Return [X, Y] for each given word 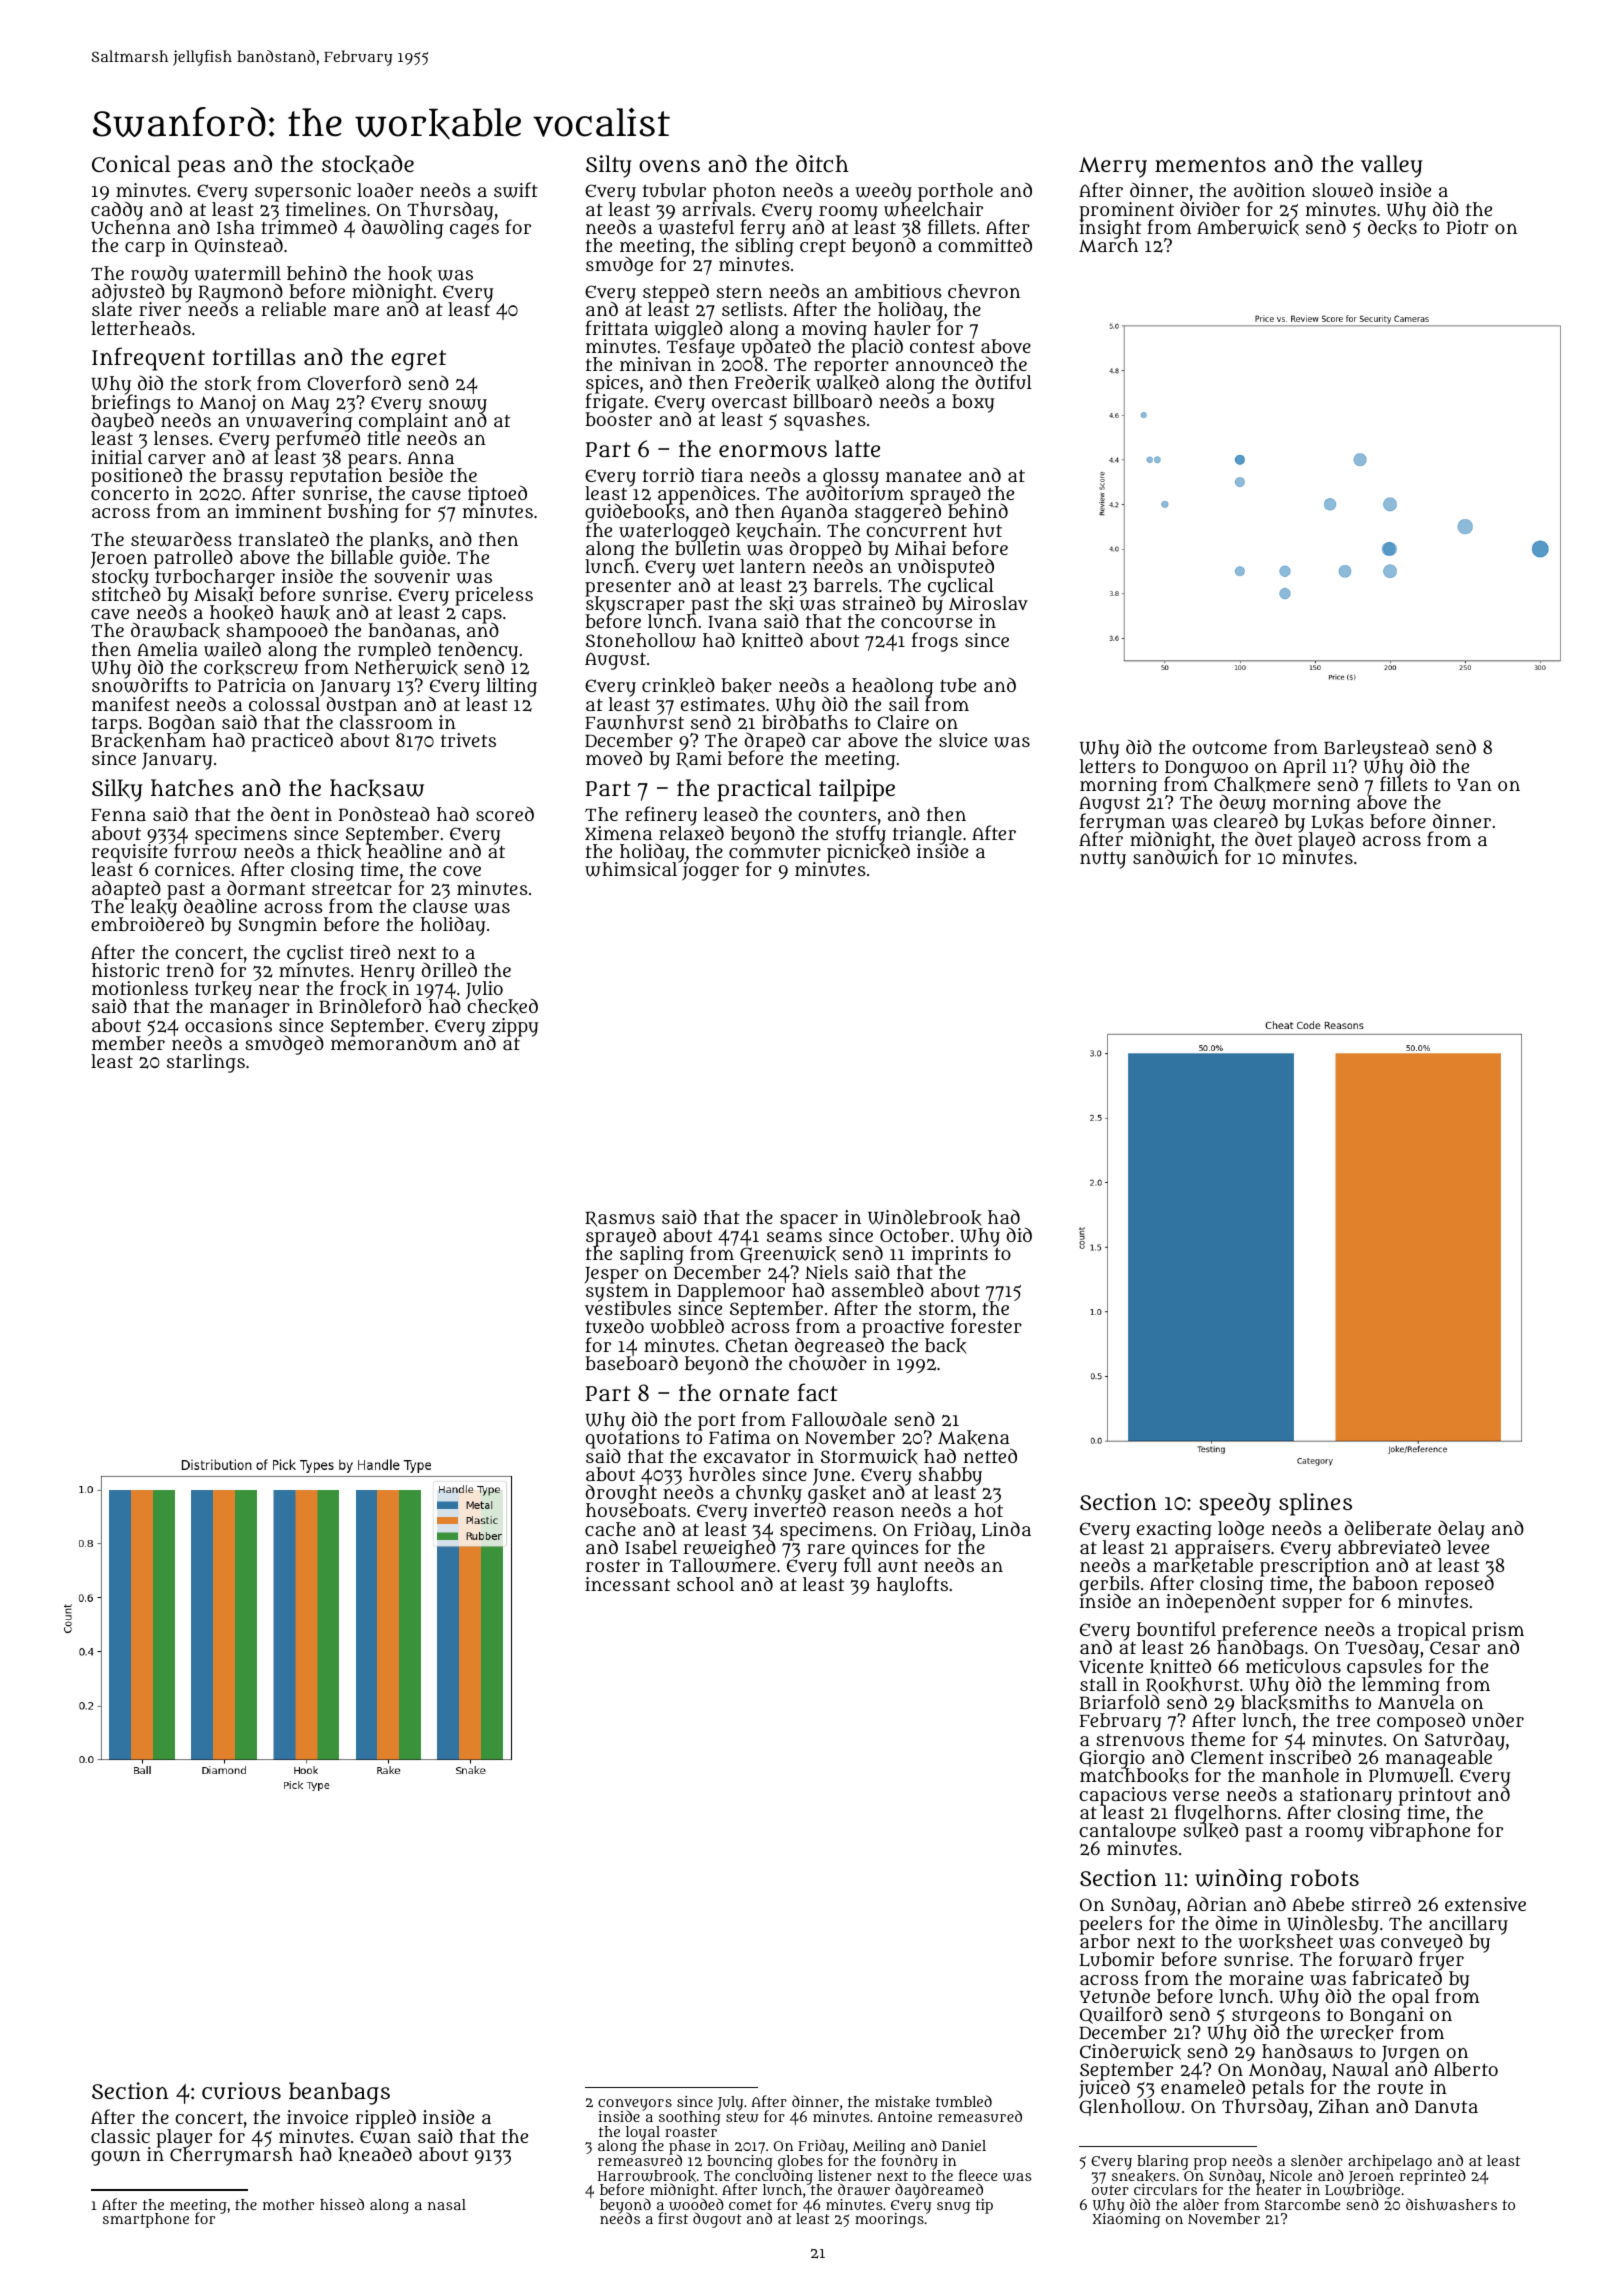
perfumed [318, 441]
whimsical [631, 870]
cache [610, 1529]
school [705, 1584]
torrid [668, 475]
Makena [974, 1438]
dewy [1243, 804]
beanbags [339, 2093]
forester [986, 1326]
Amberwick [1248, 228]
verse [1195, 1796]
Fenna [118, 815]
